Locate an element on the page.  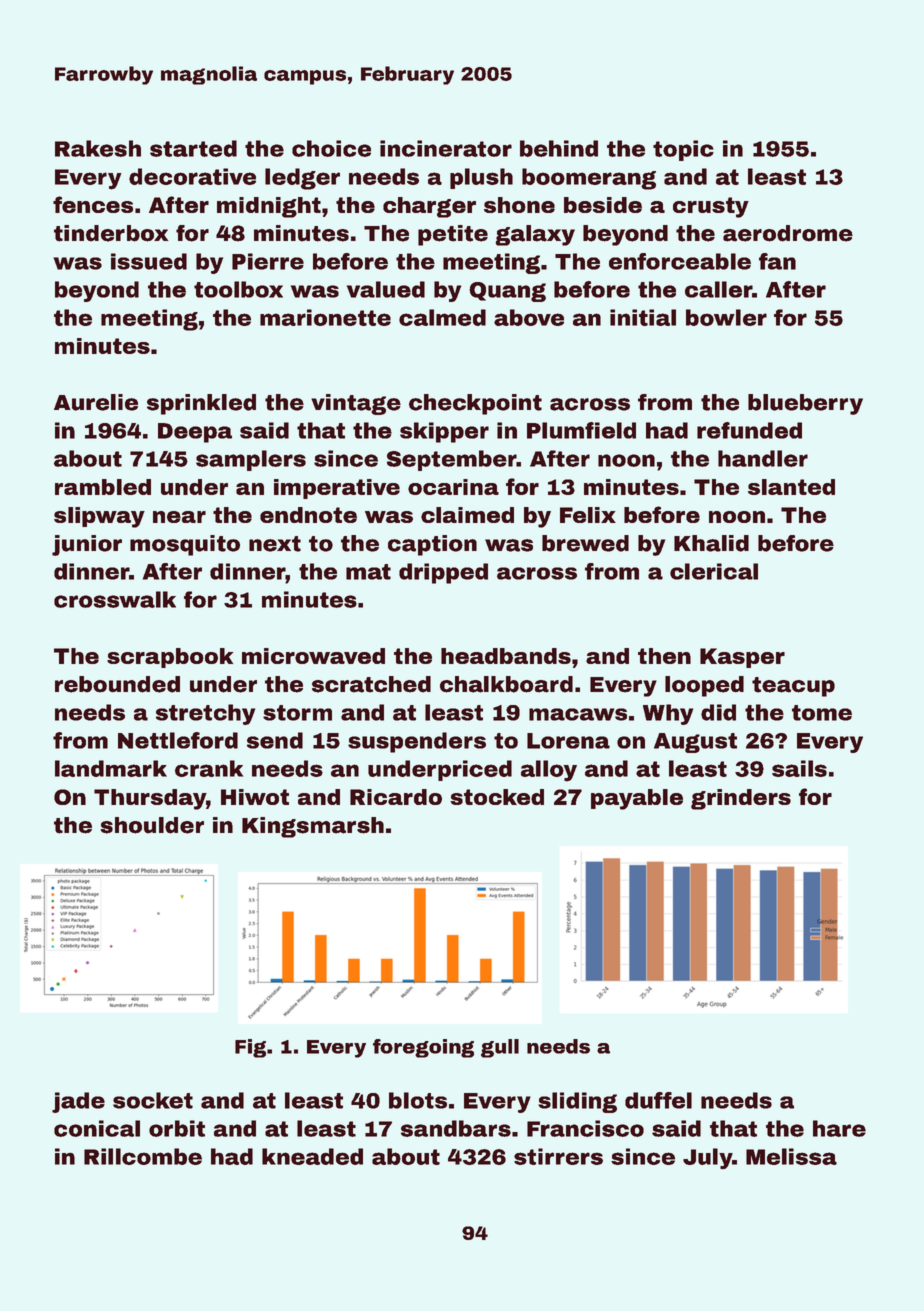
above is located at coordinates (529, 317).
